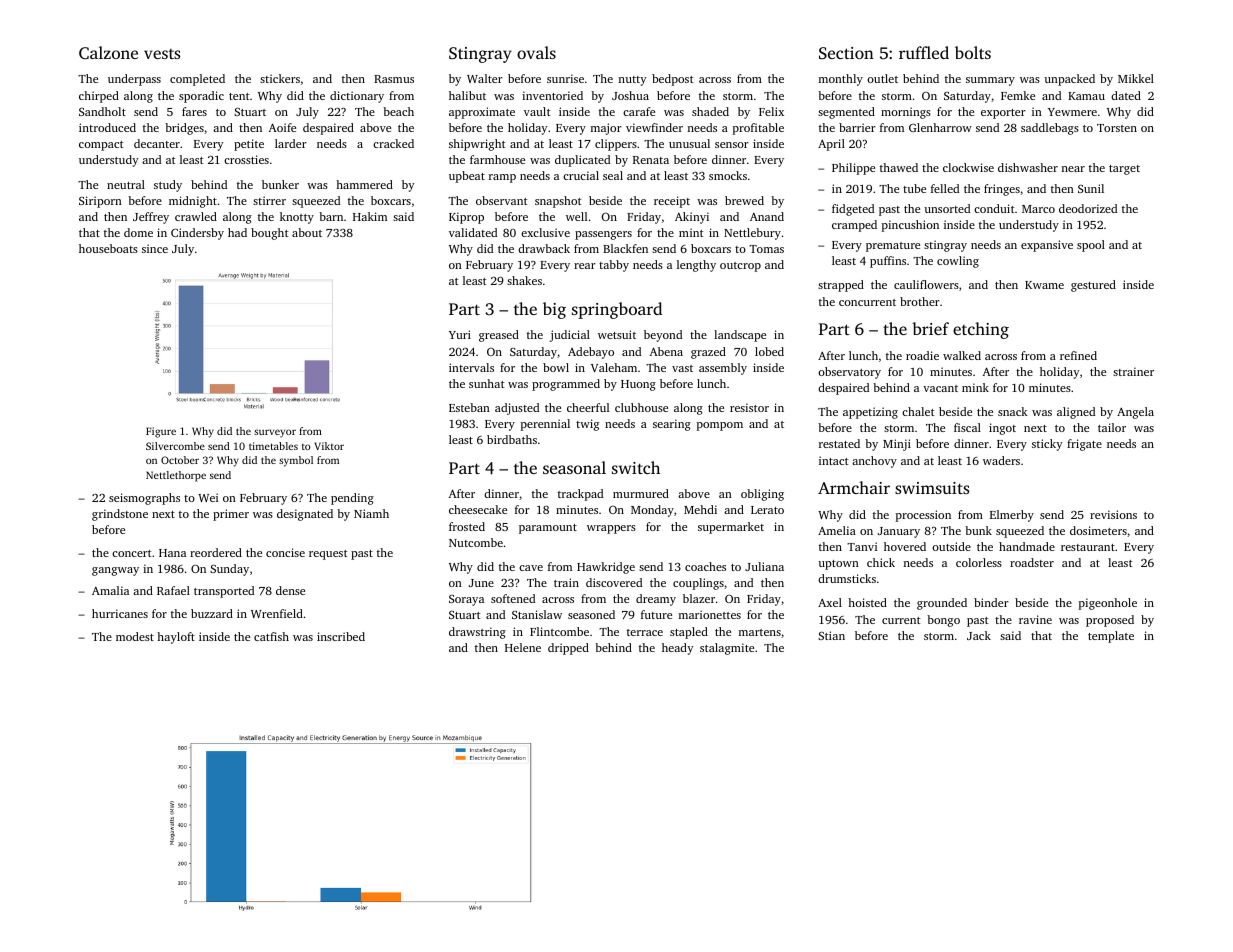  Describe the element at coordinates (212, 613) in the screenshot. I see `buzzard` at that location.
